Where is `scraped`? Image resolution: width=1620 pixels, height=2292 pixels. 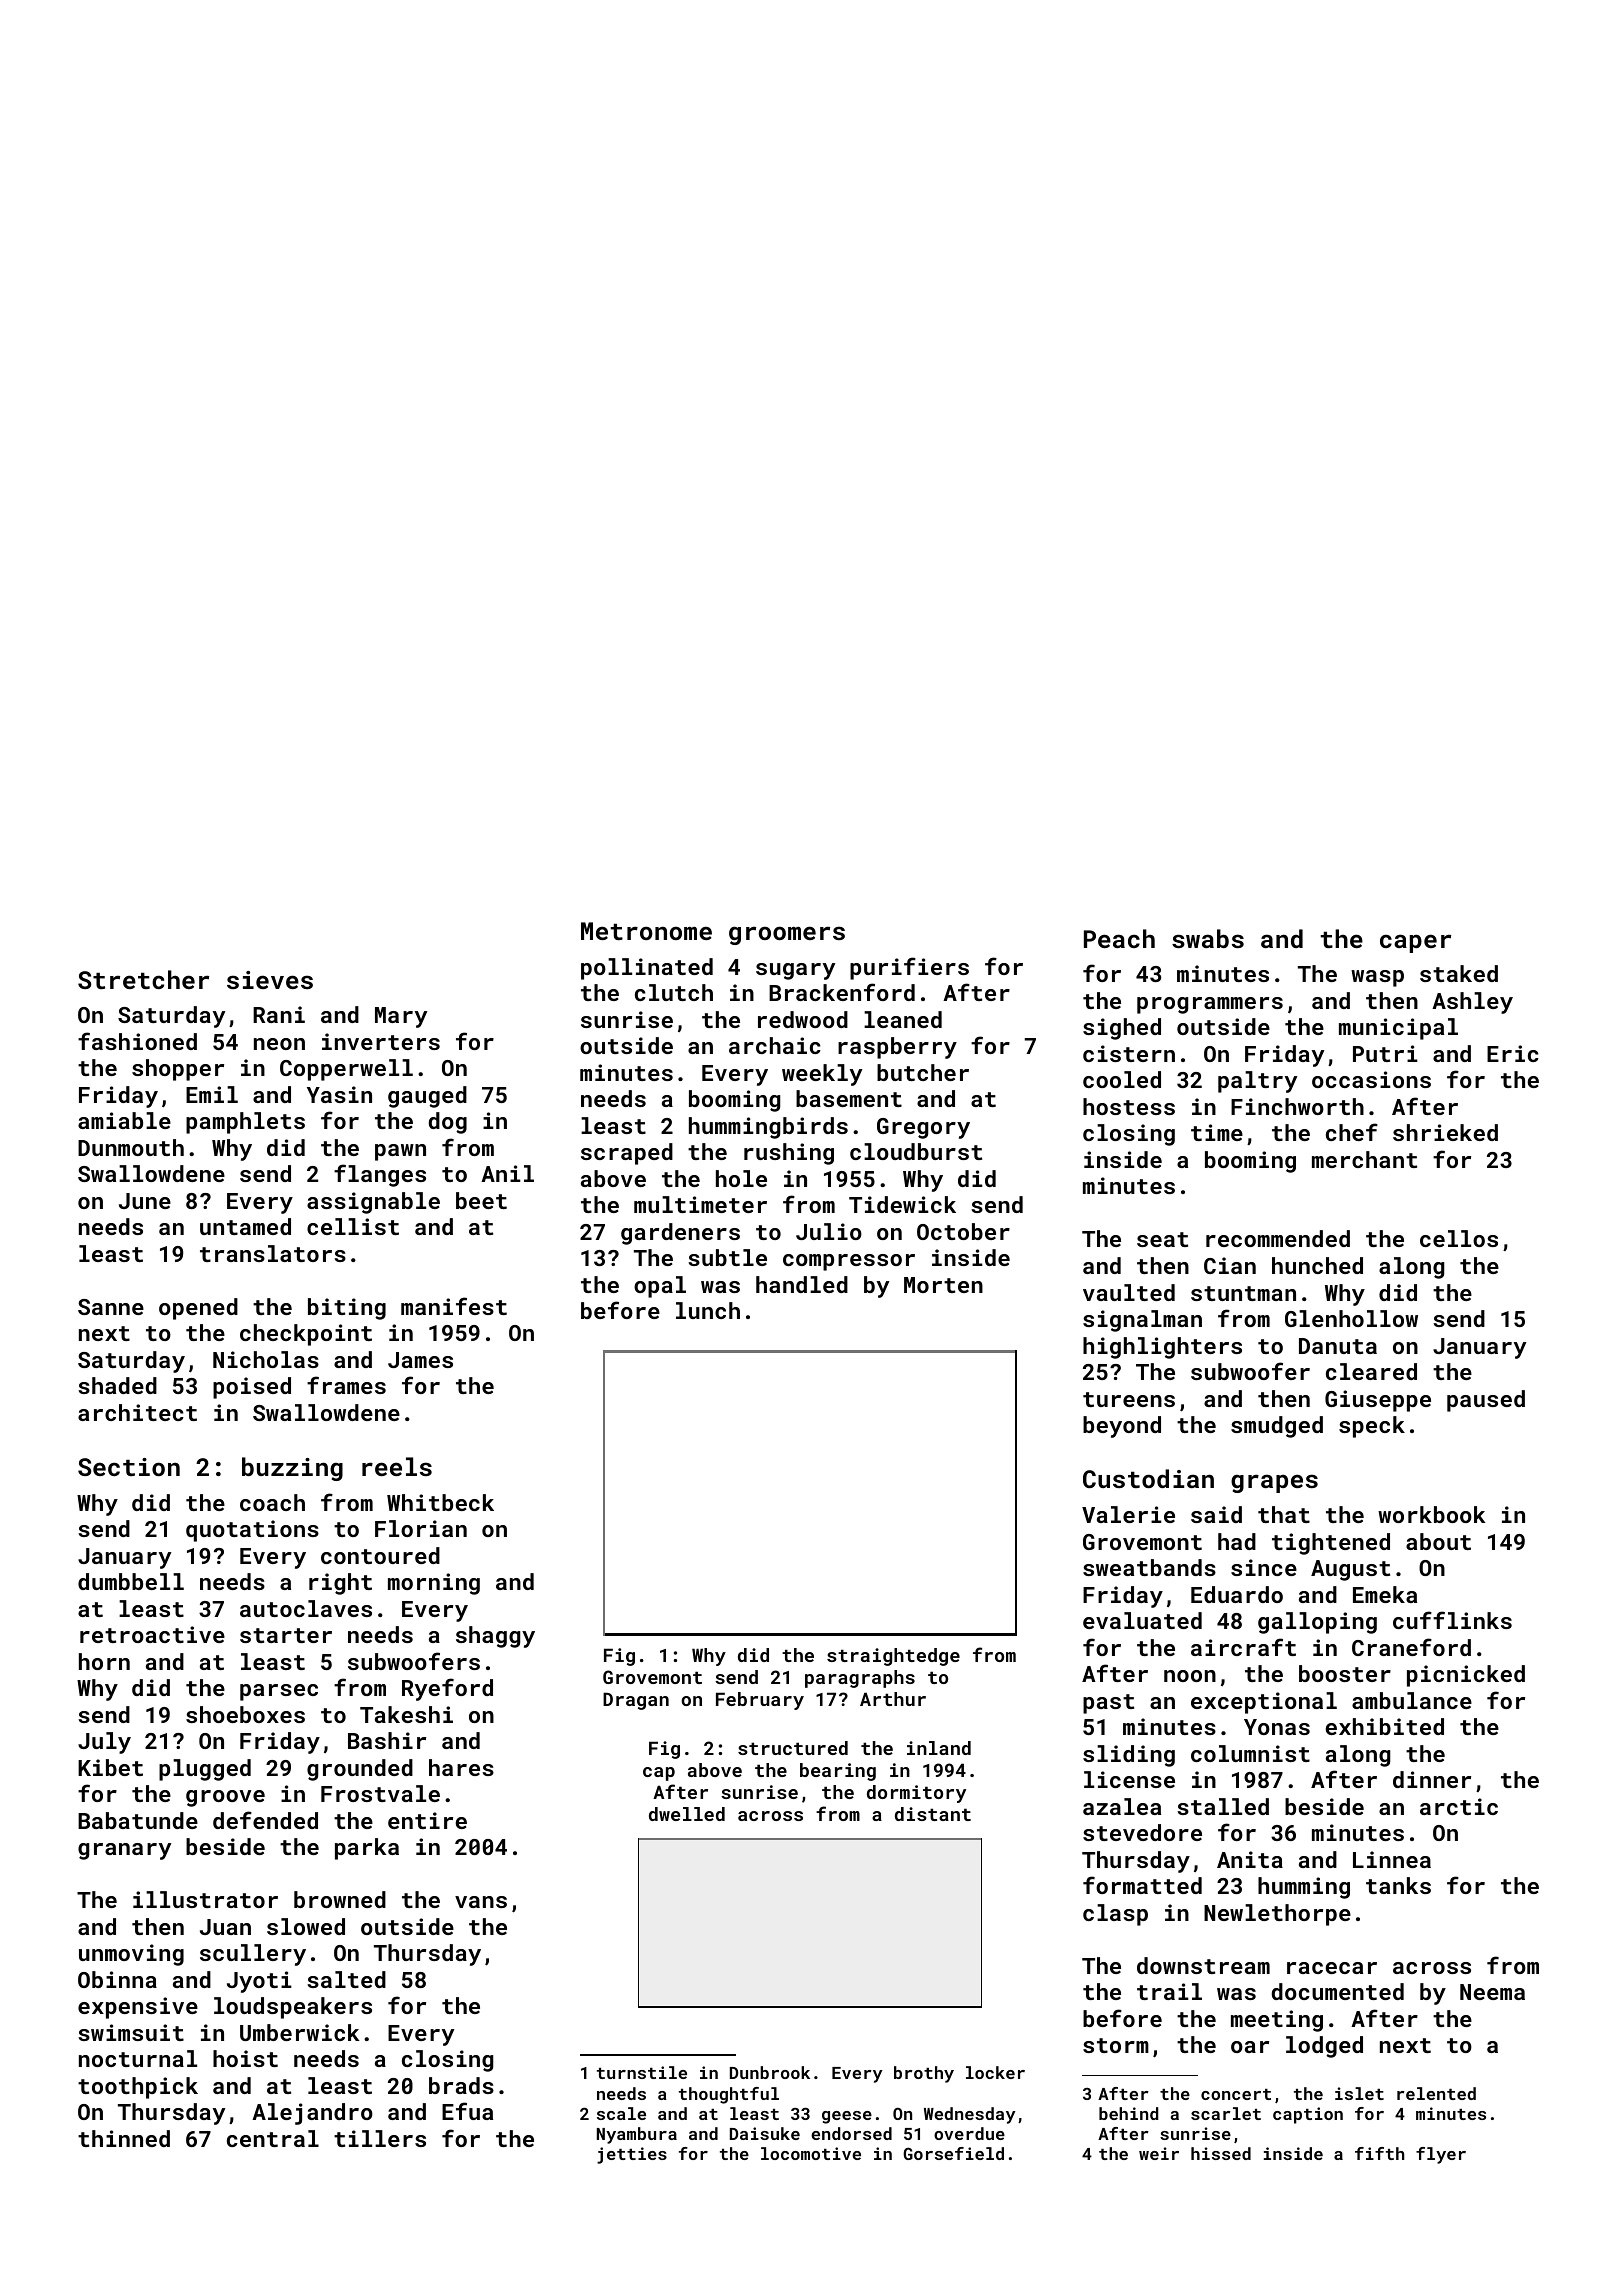
scraped is located at coordinates (627, 1154).
